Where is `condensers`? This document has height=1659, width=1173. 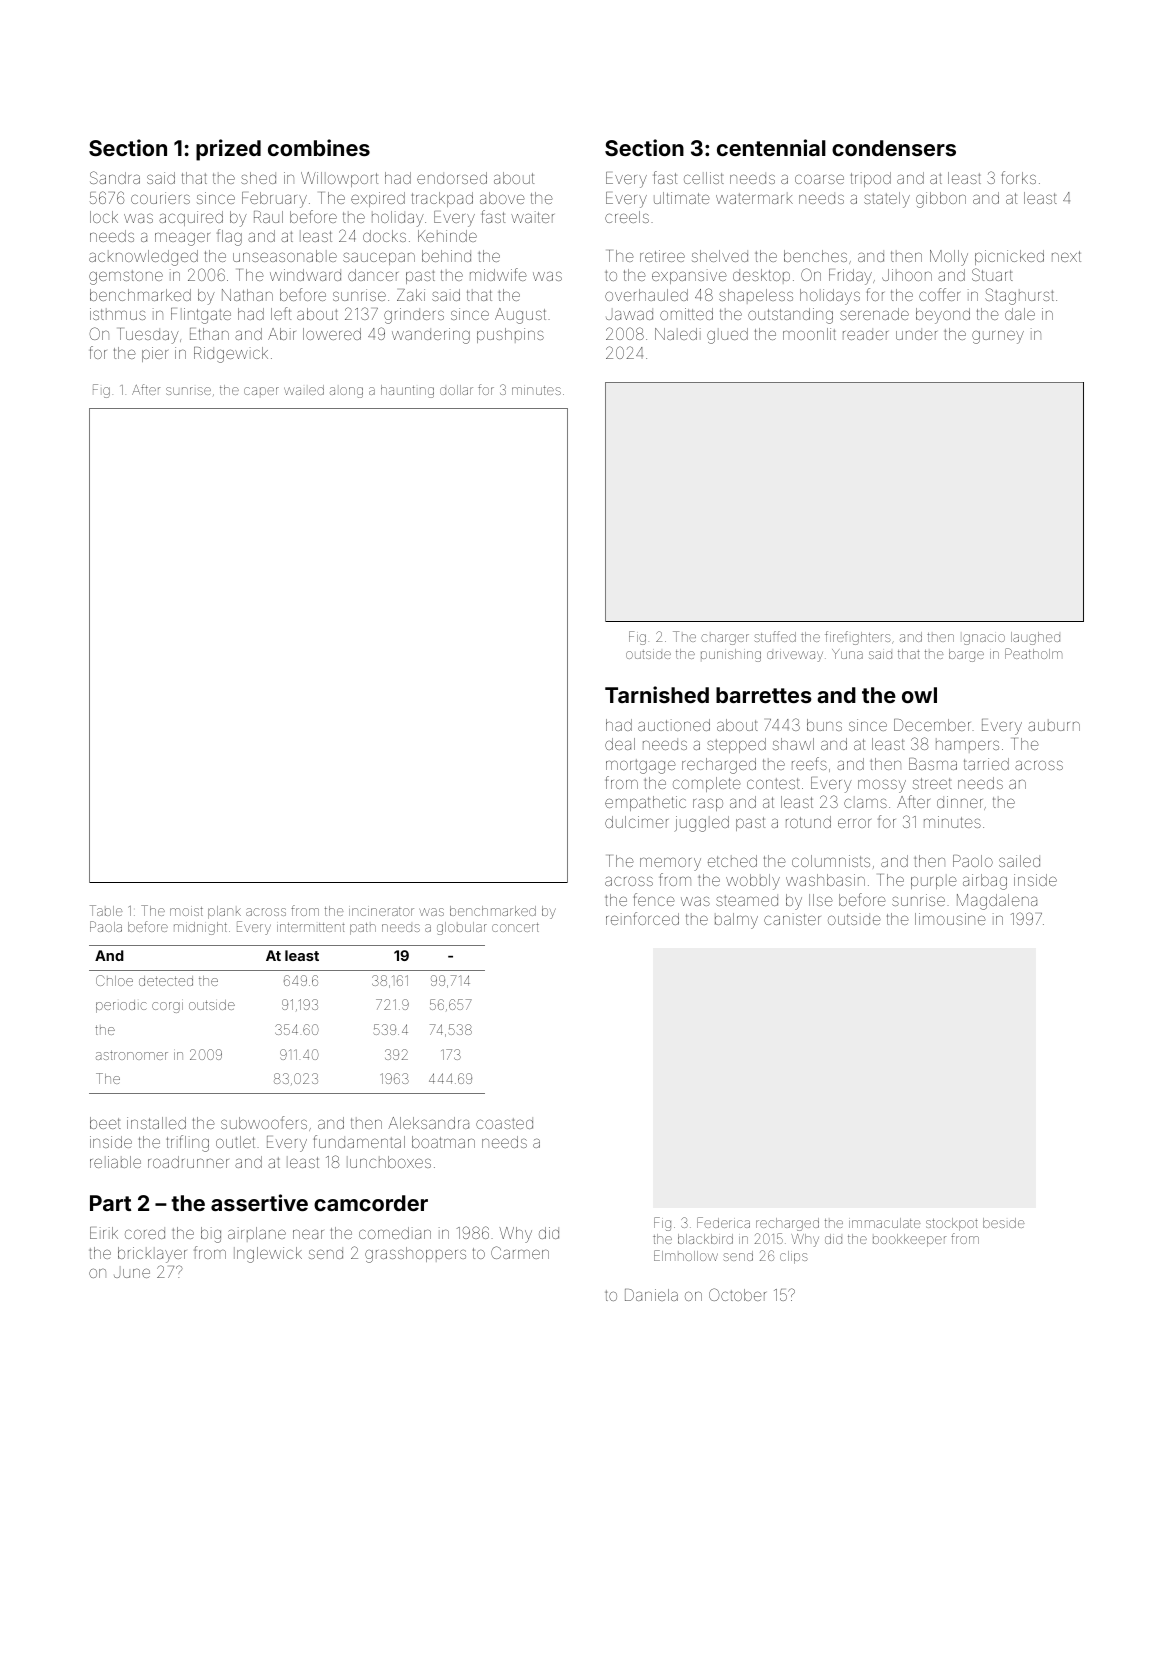
condensers is located at coordinates (894, 148).
